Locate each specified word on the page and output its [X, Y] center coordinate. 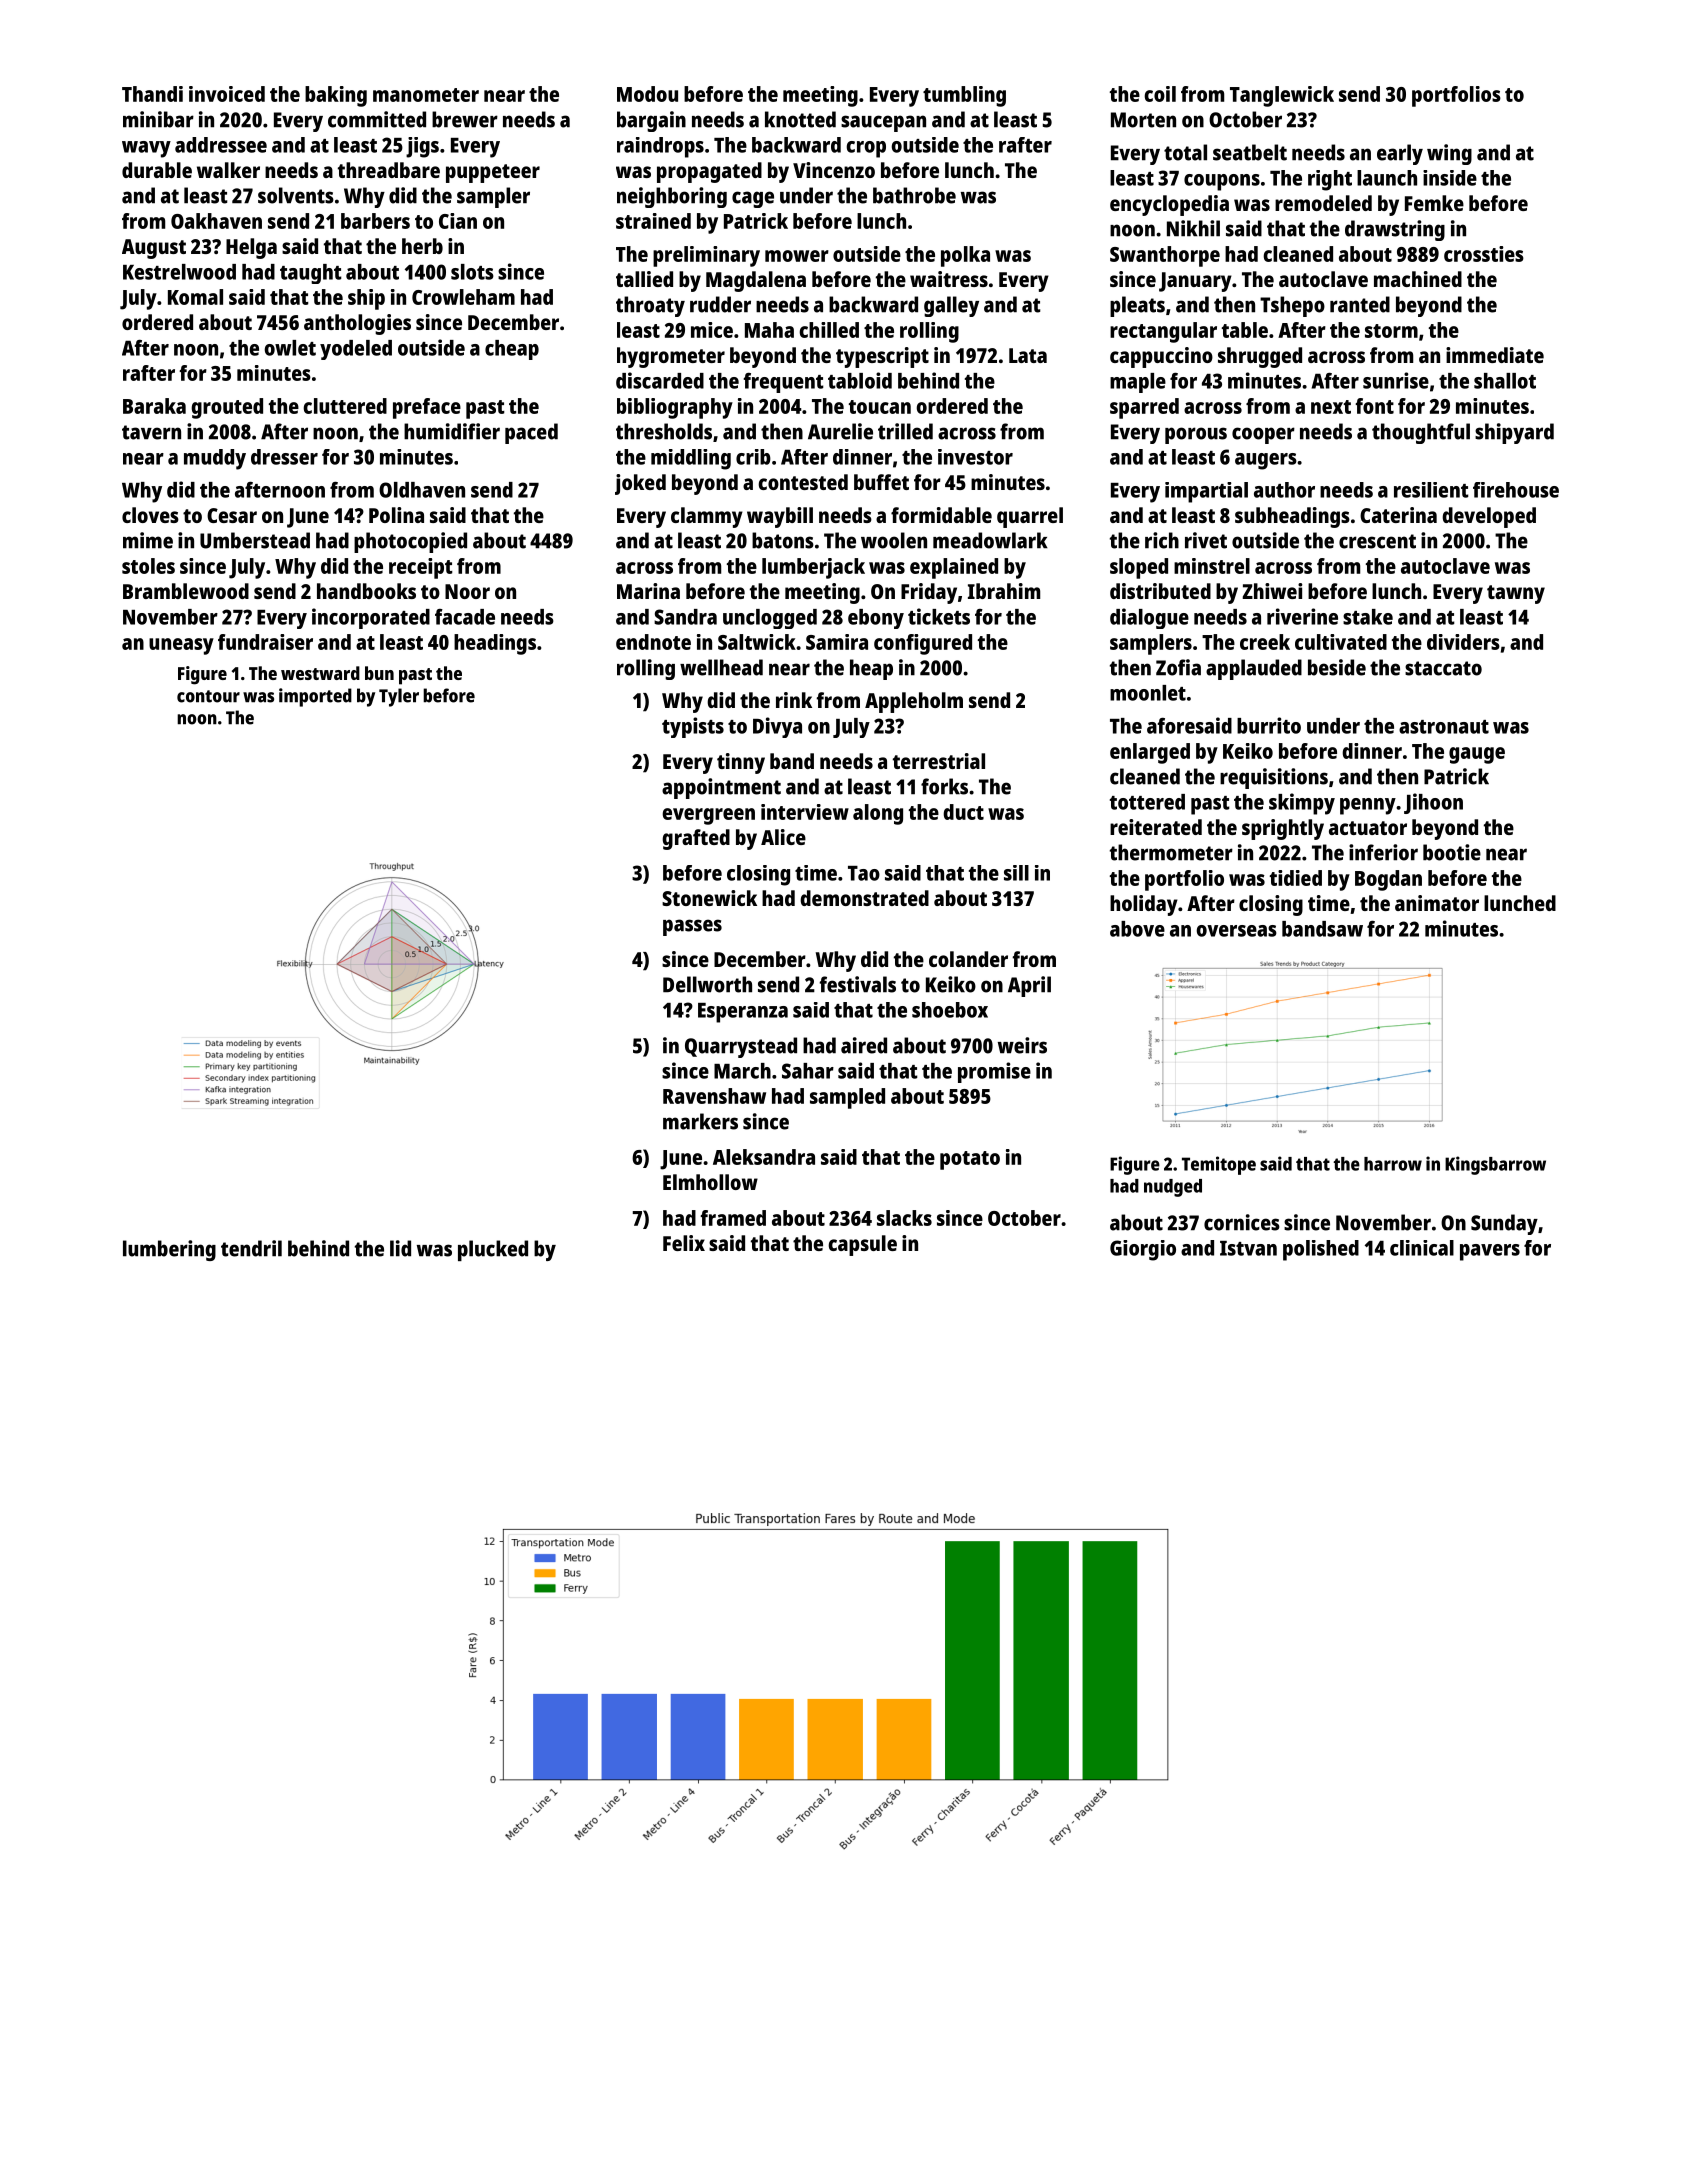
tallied [644, 279]
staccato [1443, 668]
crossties [1484, 254]
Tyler [399, 697]
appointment [721, 788]
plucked [493, 1250]
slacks [904, 1218]
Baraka [154, 406]
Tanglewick [1282, 96]
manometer [426, 95]
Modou [647, 94]
